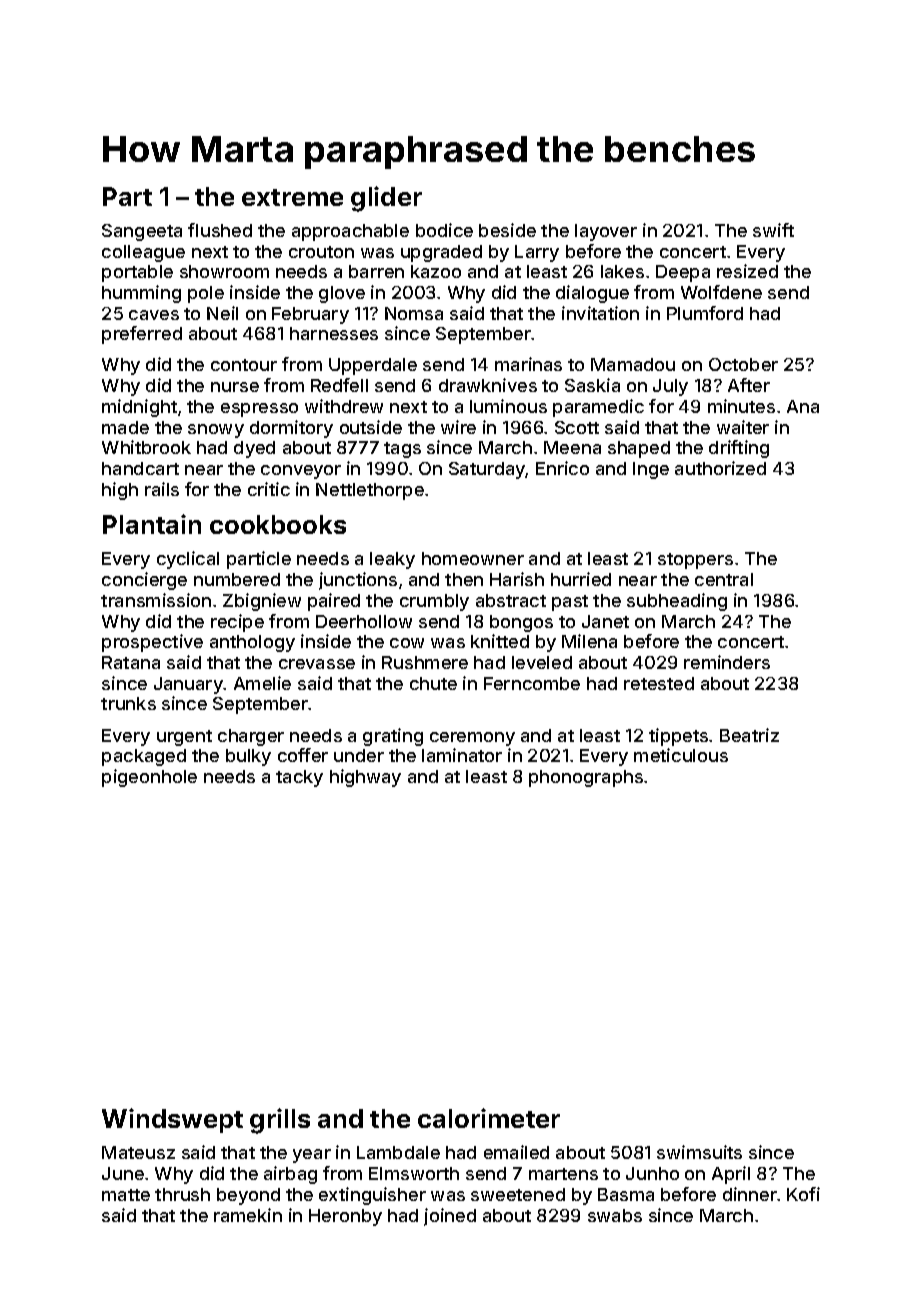 The image size is (924, 1311). What do you see at coordinates (592, 294) in the screenshot?
I see `dialogue` at bounding box center [592, 294].
